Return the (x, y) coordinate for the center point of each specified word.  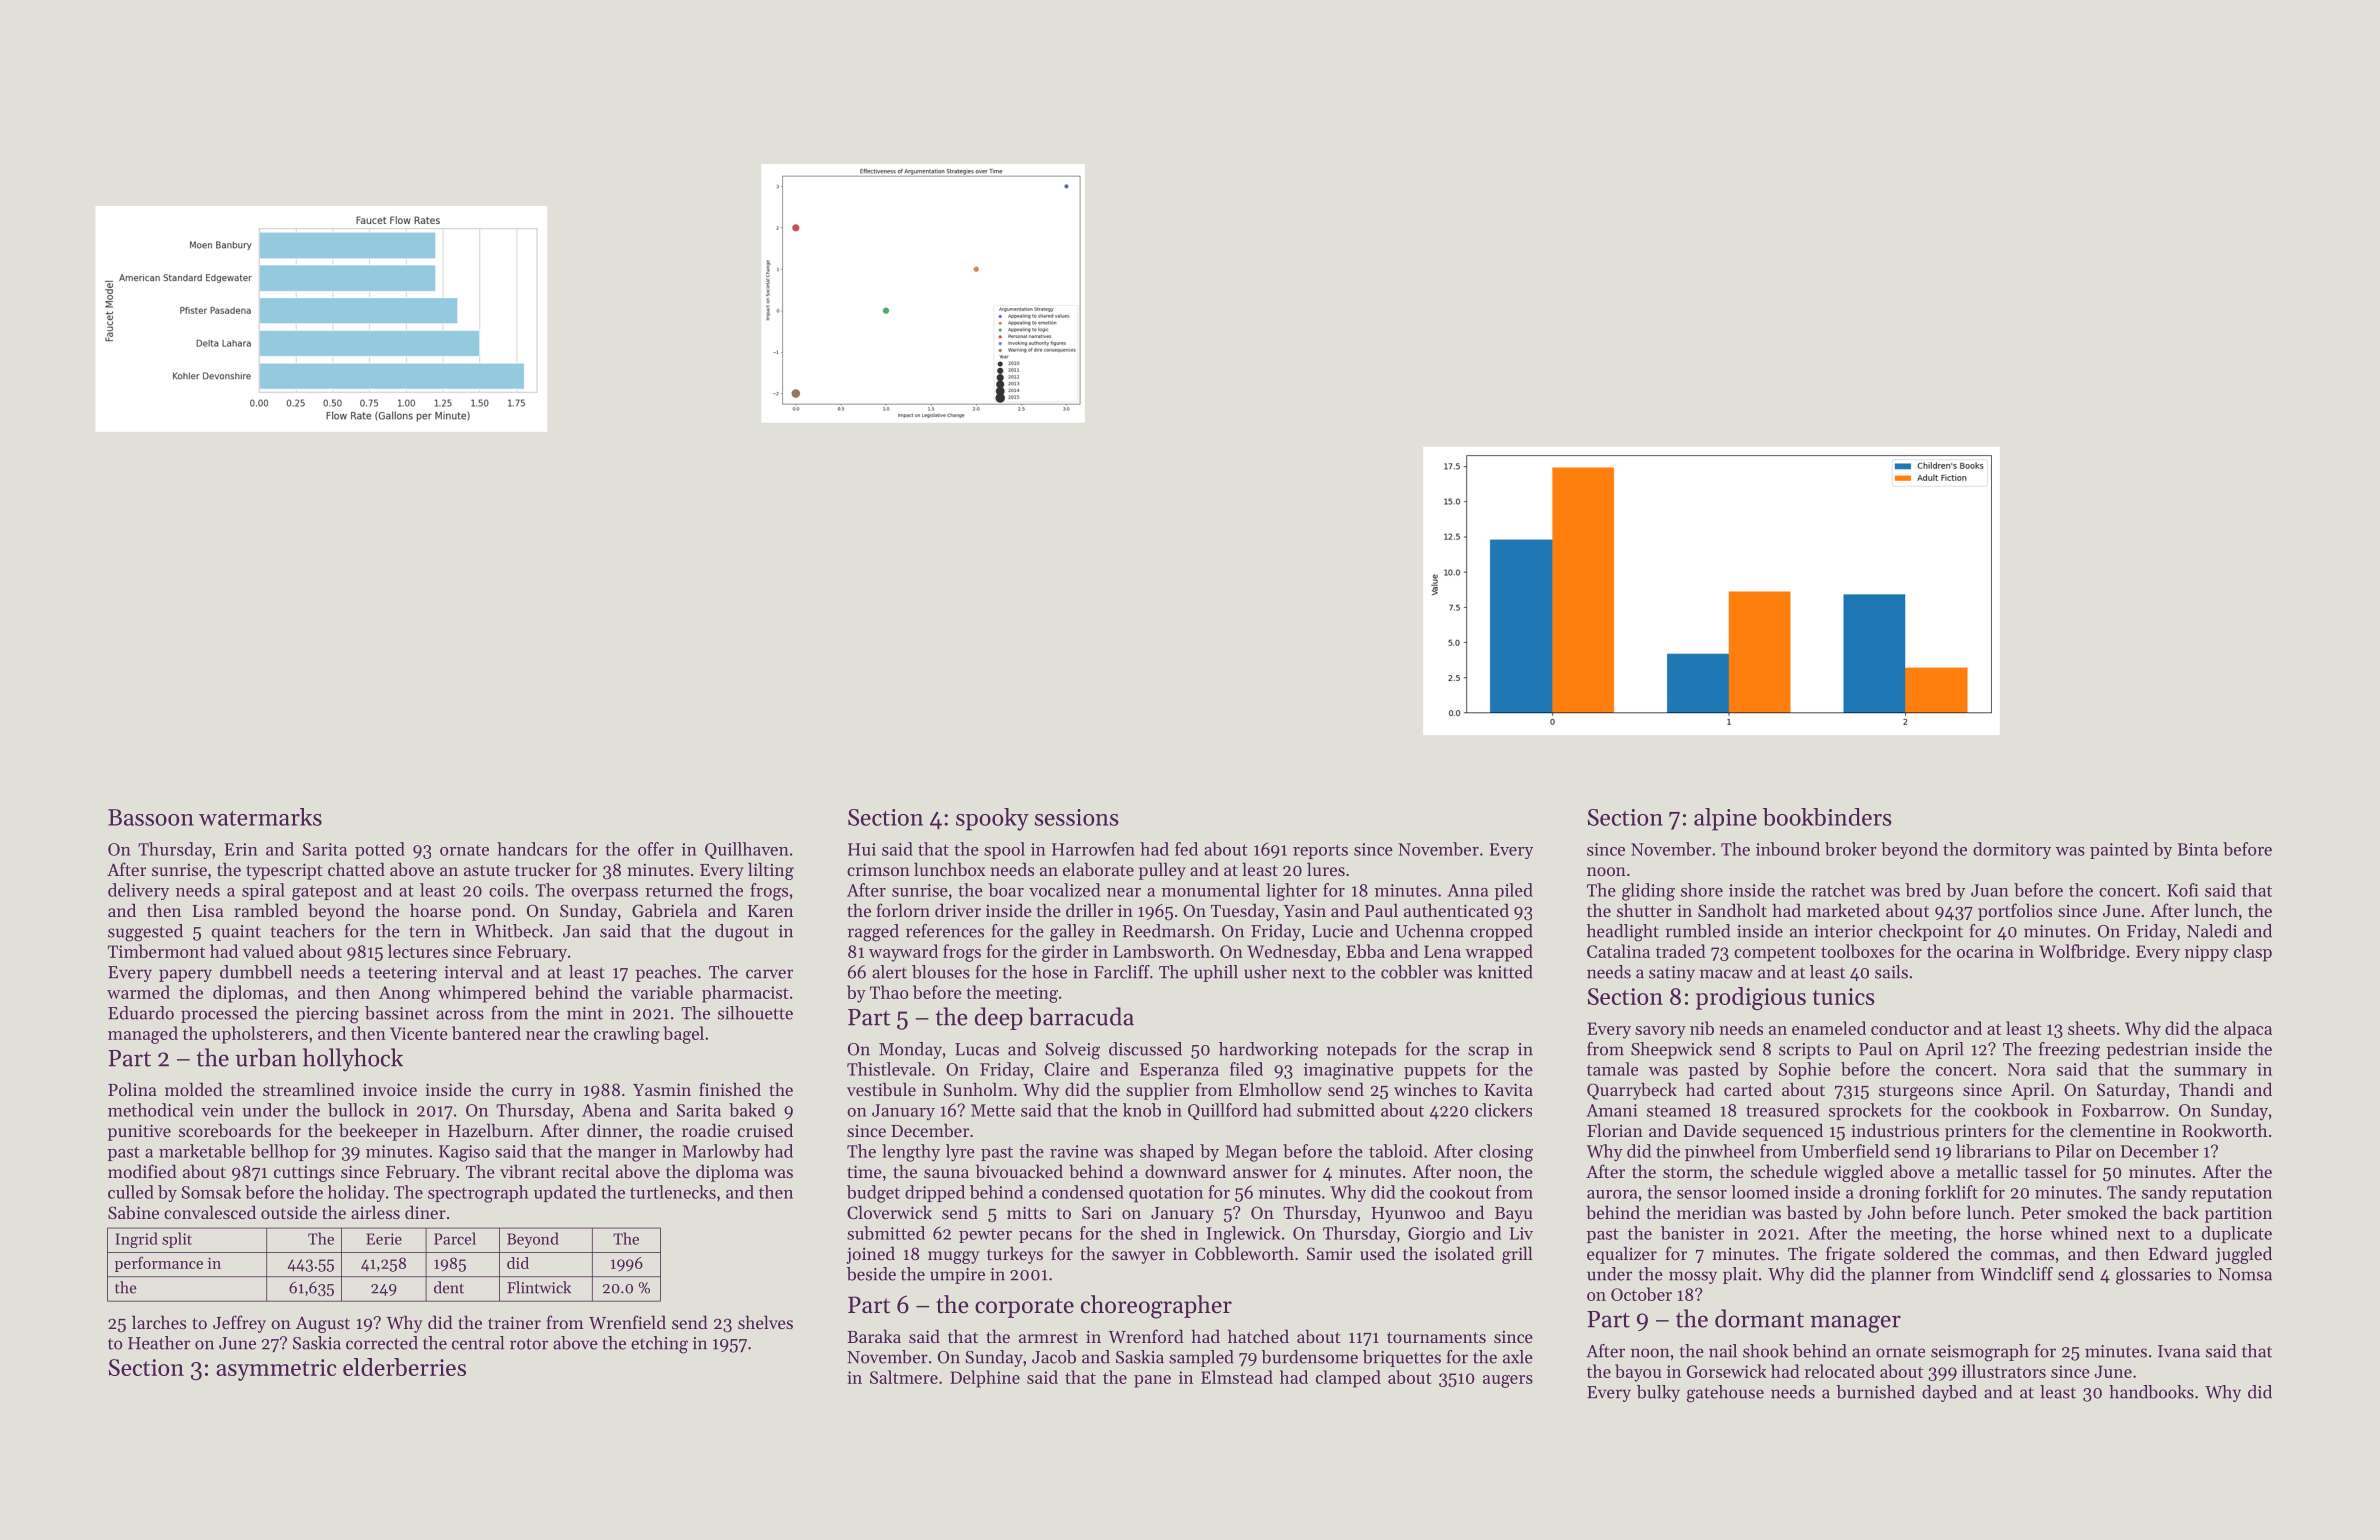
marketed (1843, 910)
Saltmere (904, 1377)
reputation (2231, 1194)
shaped (1167, 1152)
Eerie (384, 1239)
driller (1089, 910)
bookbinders (1827, 817)
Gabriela (664, 910)
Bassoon (151, 817)
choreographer (1156, 1307)
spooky (992, 819)
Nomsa (2245, 1274)
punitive (139, 1132)
